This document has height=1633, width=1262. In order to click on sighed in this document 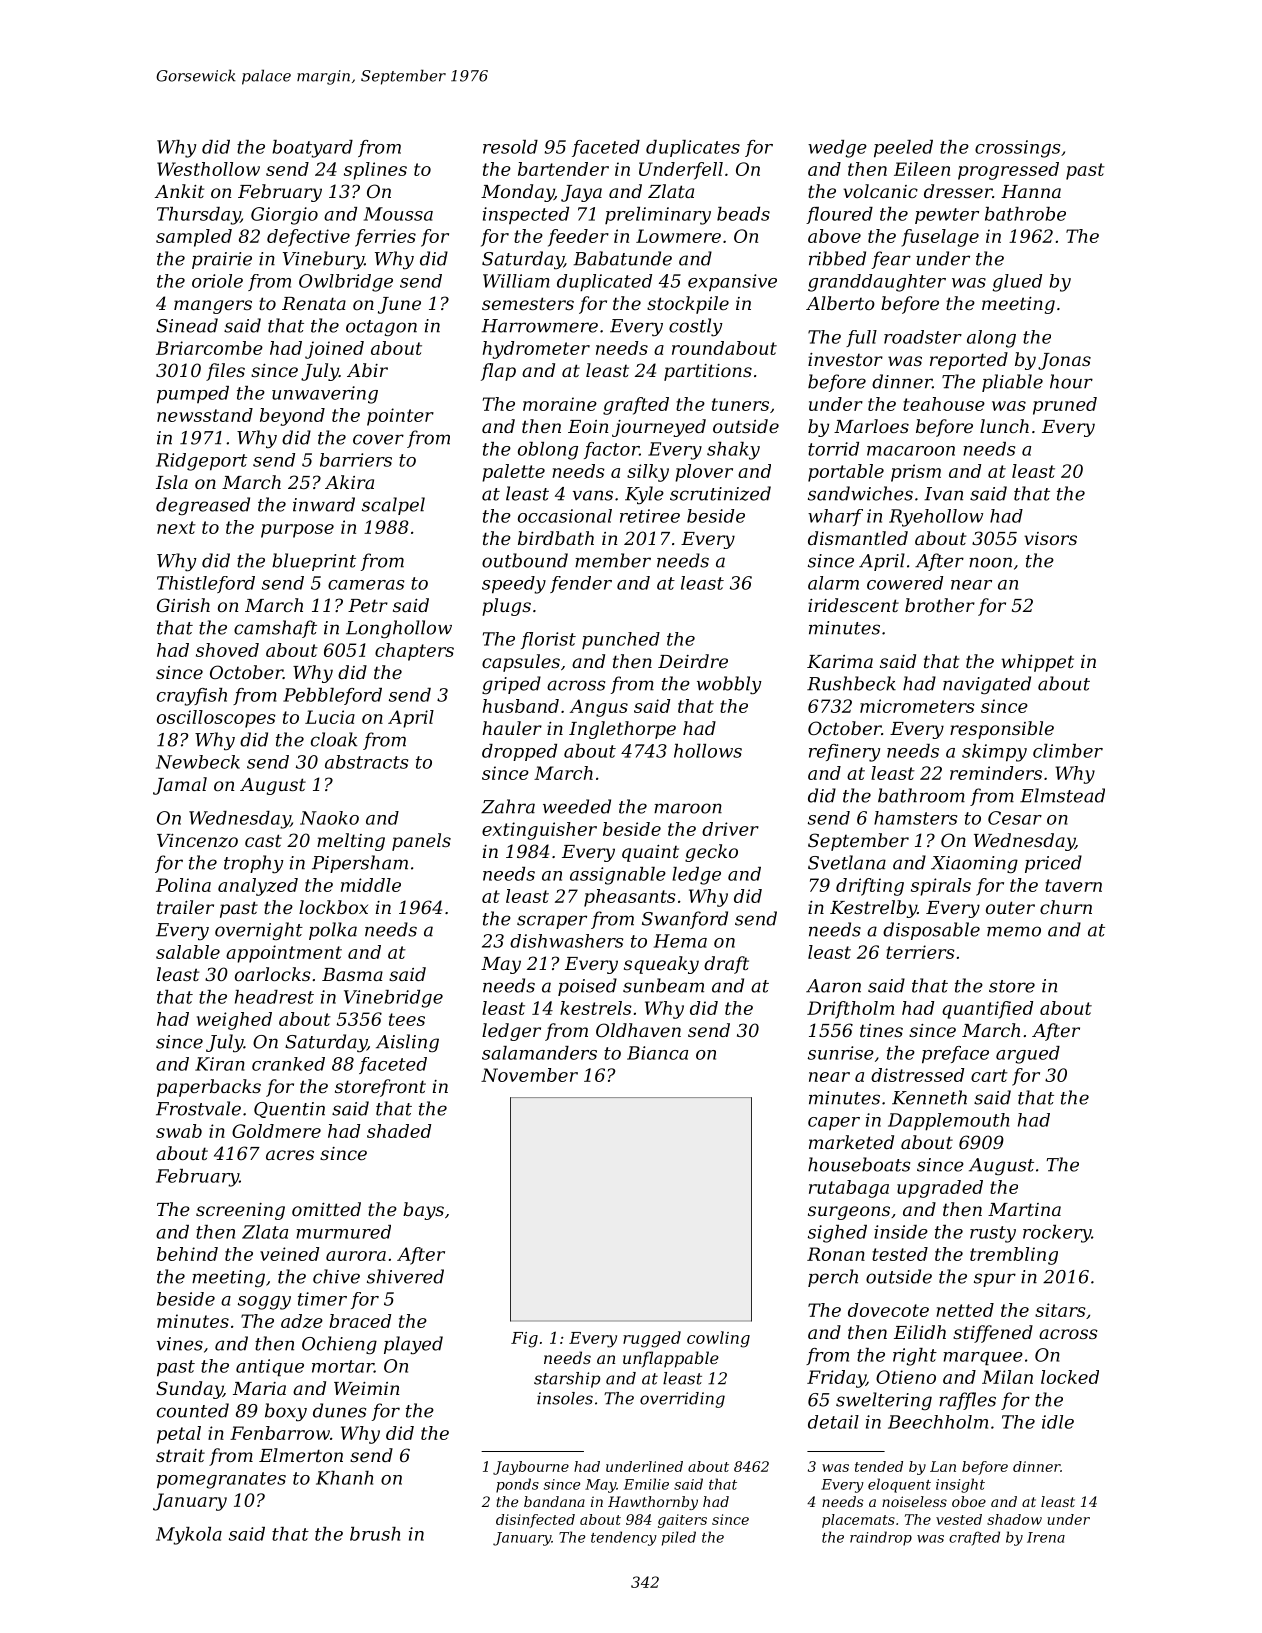, I will do `click(837, 1234)`.
